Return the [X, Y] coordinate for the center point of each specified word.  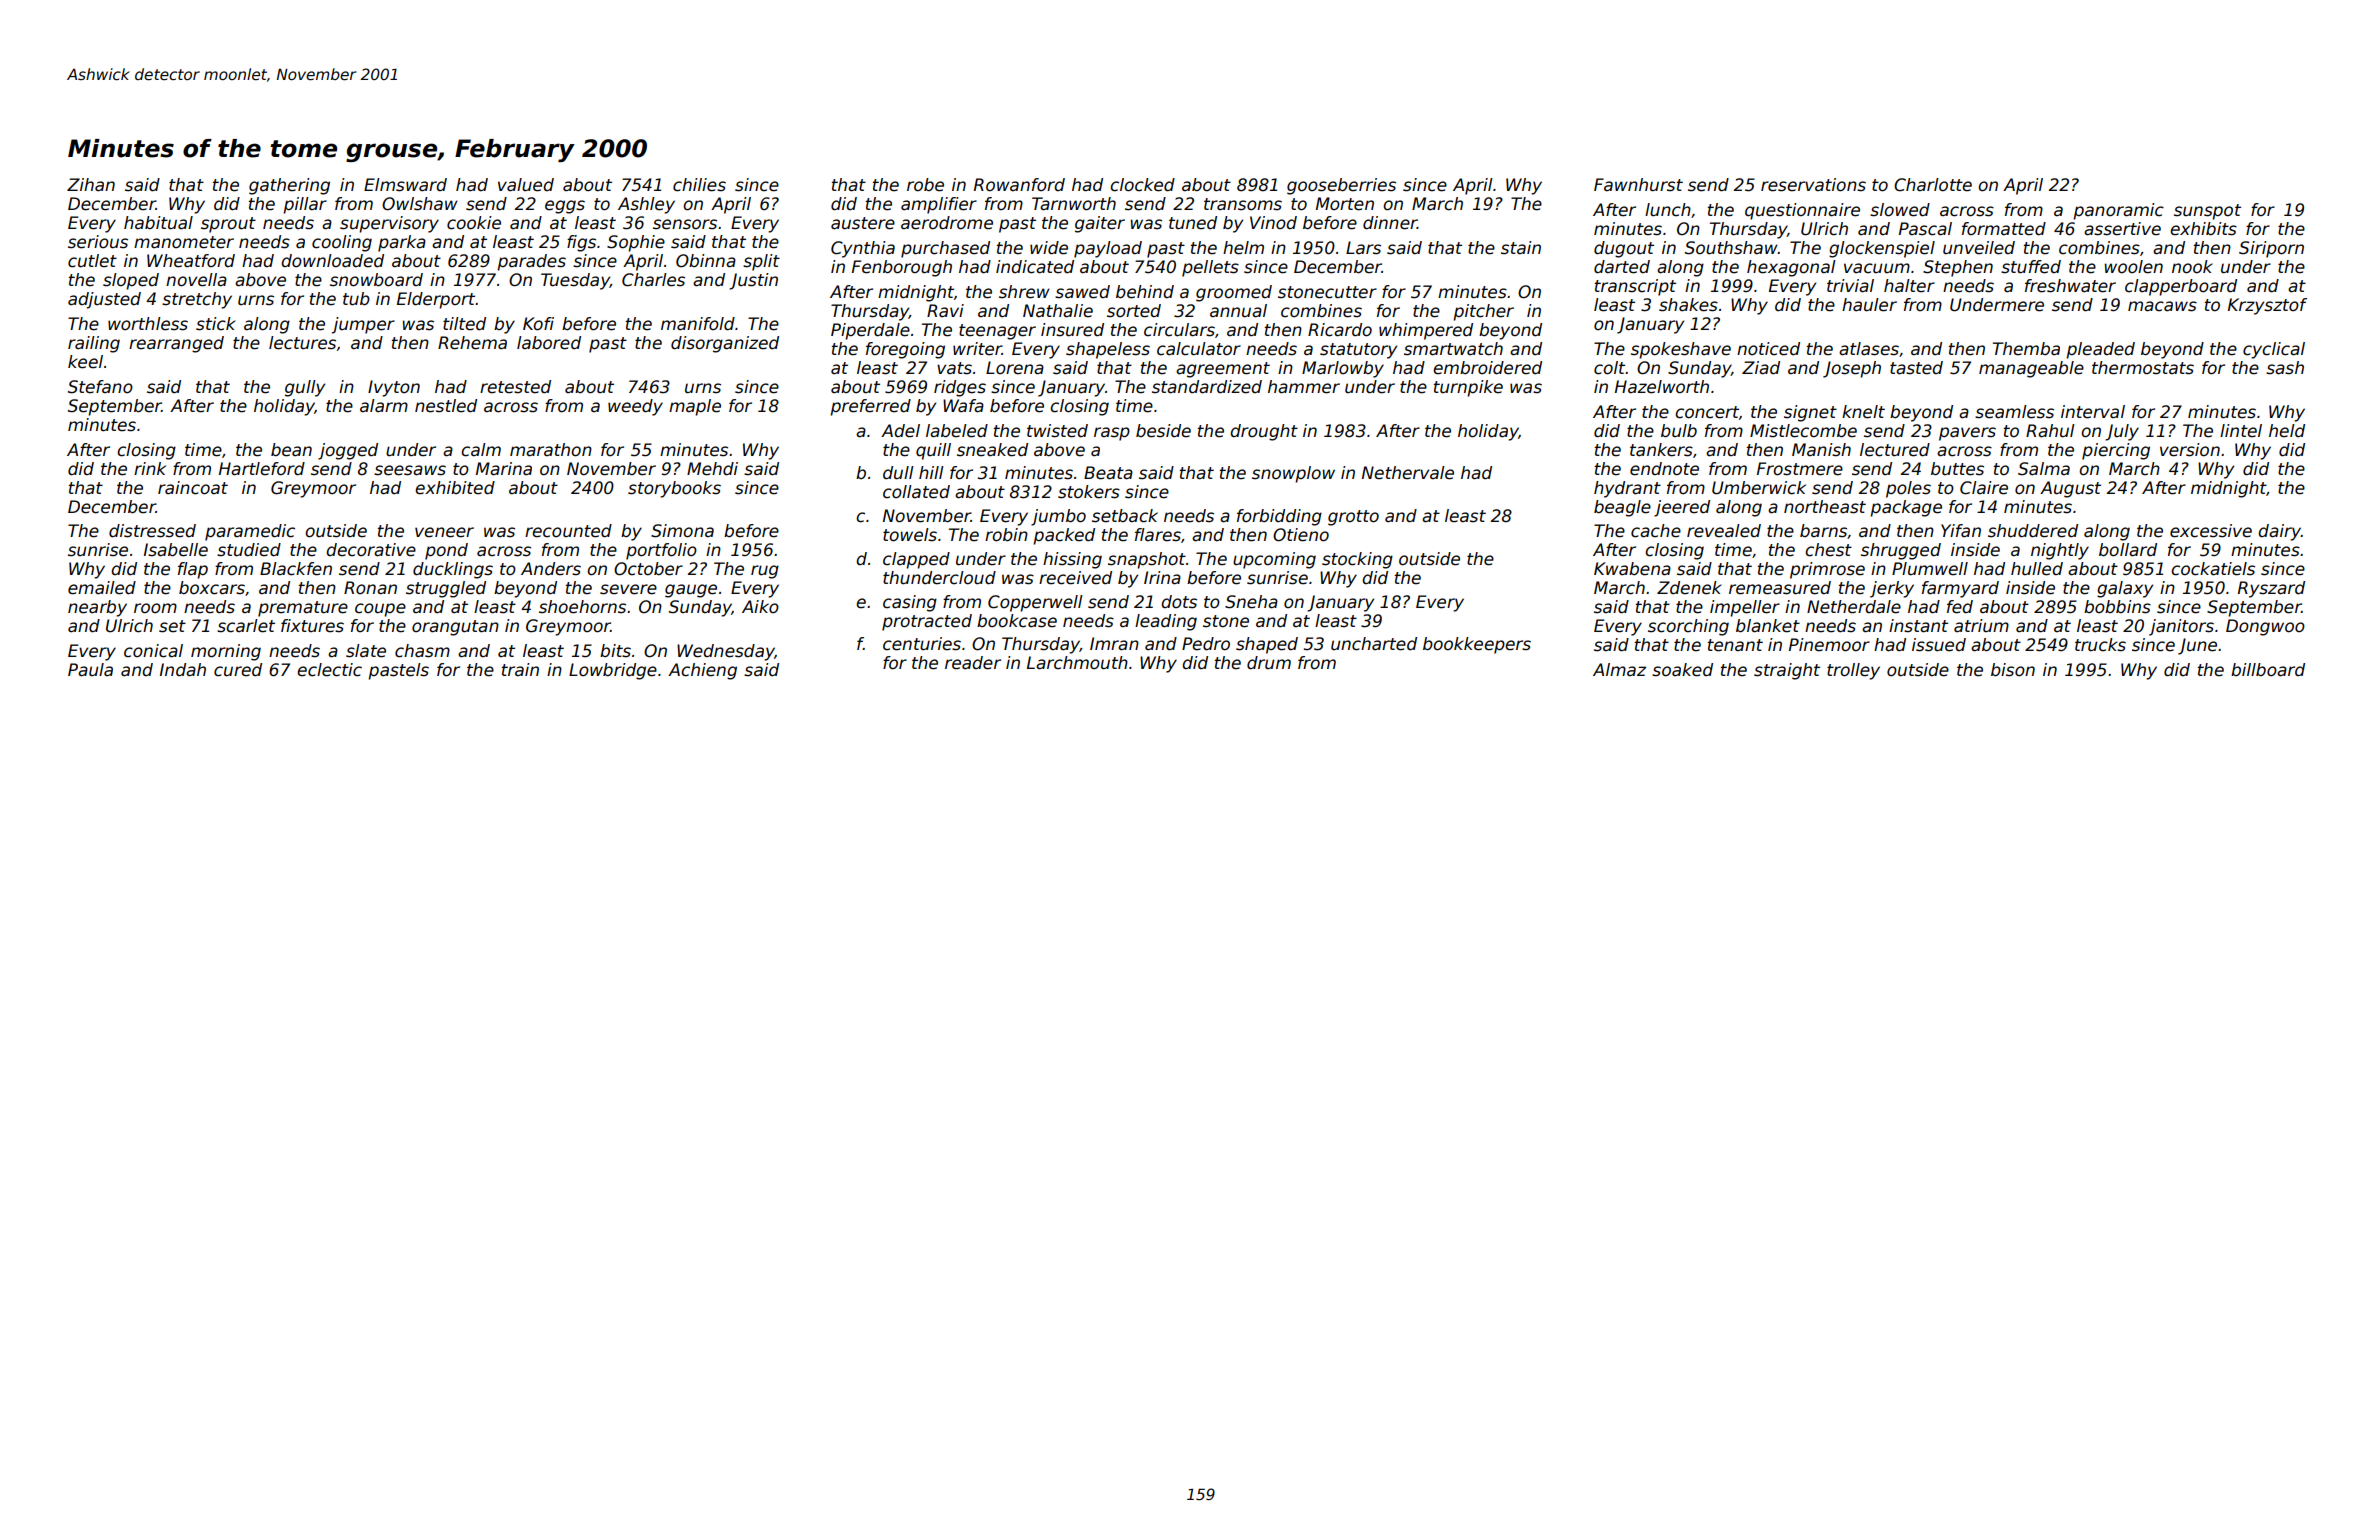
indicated [1035, 267]
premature [303, 609]
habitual [158, 223]
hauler [1869, 305]
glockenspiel [1882, 249]
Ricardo [1340, 330]
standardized [1207, 387]
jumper [363, 325]
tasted [1916, 368]
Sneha [1251, 602]
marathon [551, 450]
